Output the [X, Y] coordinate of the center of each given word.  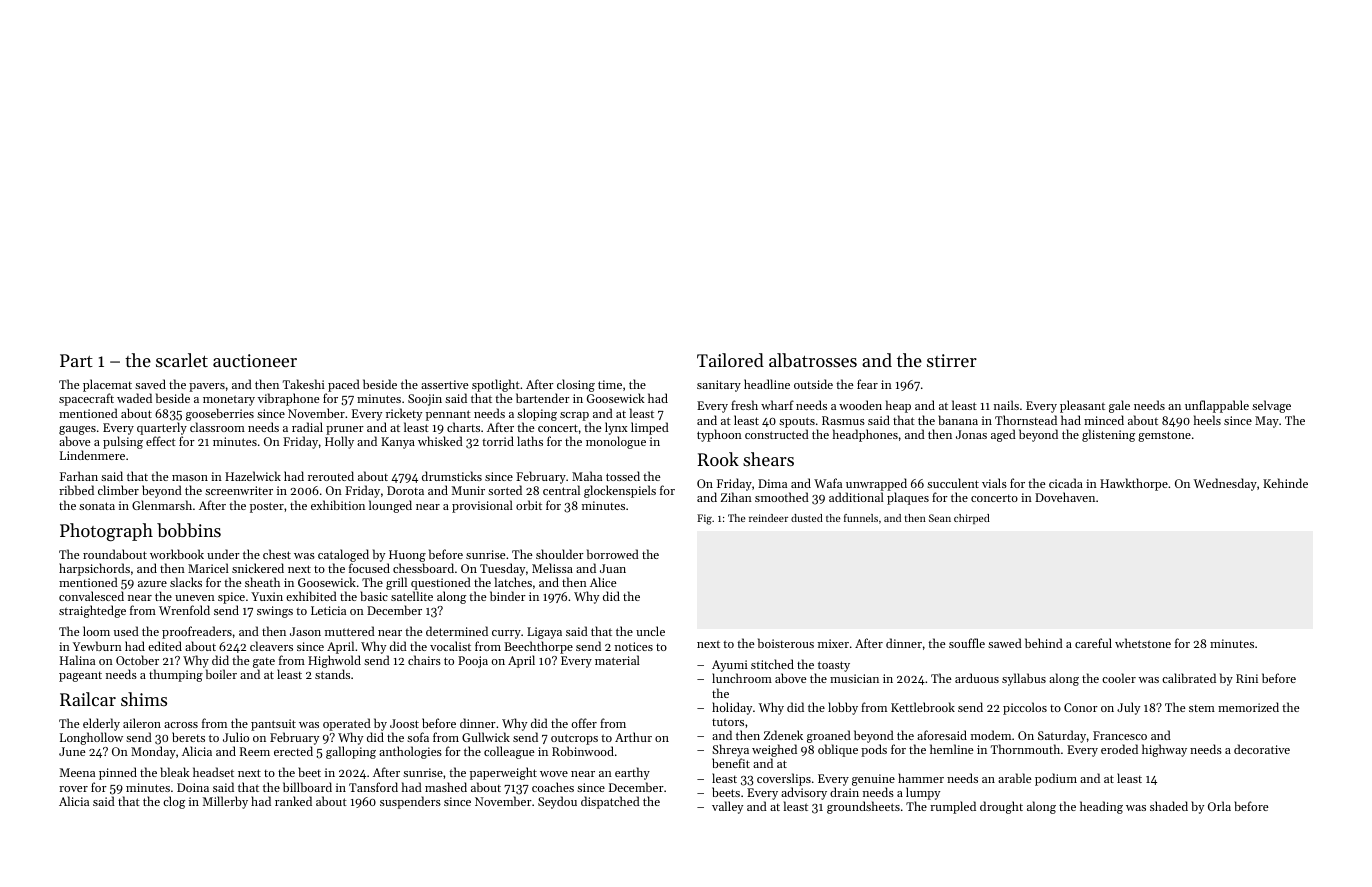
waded [134, 398]
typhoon [719, 435]
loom [96, 631]
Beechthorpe [538, 647]
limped [650, 428]
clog [174, 802]
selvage [1271, 406]
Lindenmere [92, 455]
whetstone [1143, 643]
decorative [1262, 749]
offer [584, 723]
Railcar [88, 699]
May [1267, 422]
